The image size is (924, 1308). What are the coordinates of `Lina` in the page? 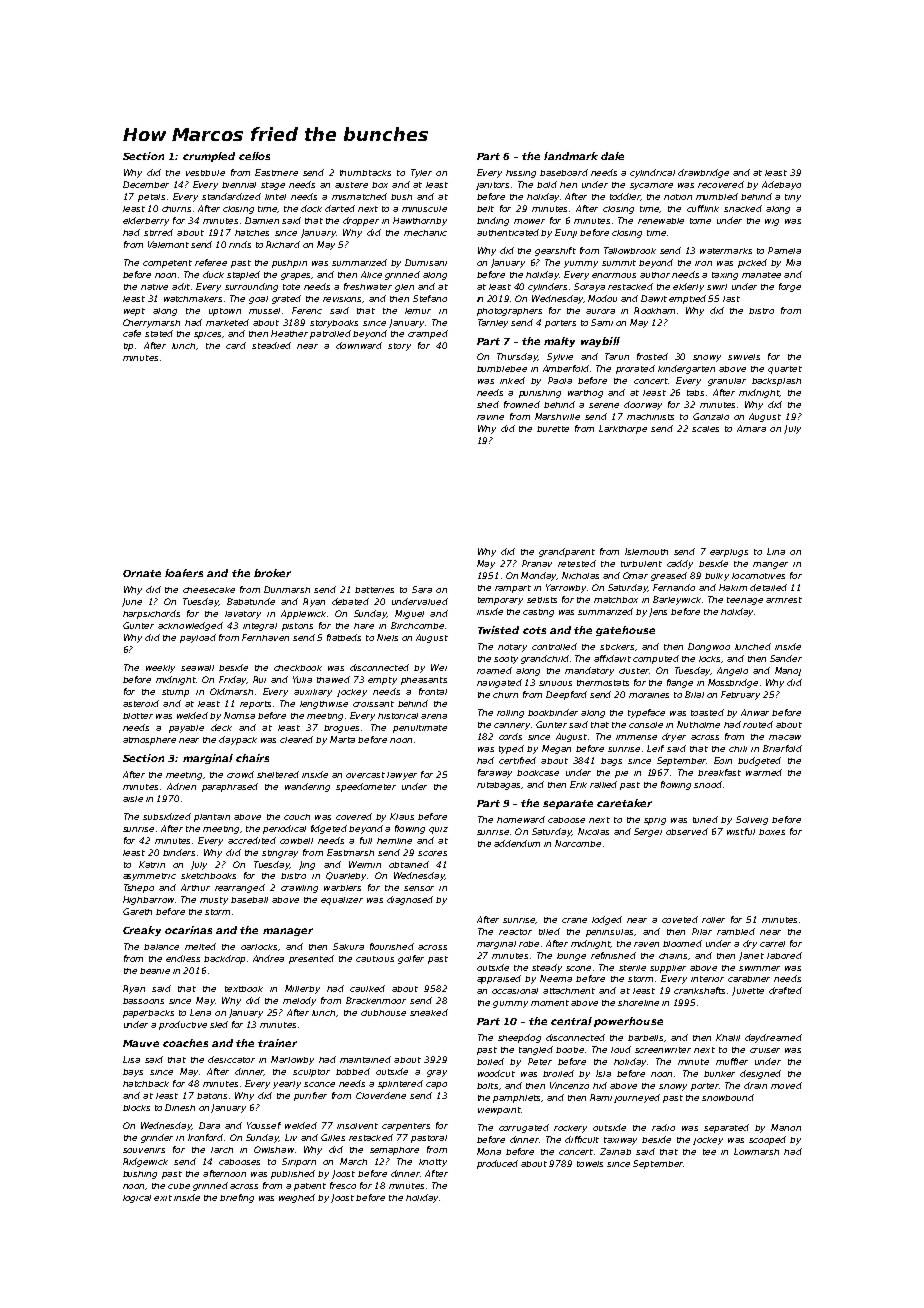 It's located at (776, 551).
